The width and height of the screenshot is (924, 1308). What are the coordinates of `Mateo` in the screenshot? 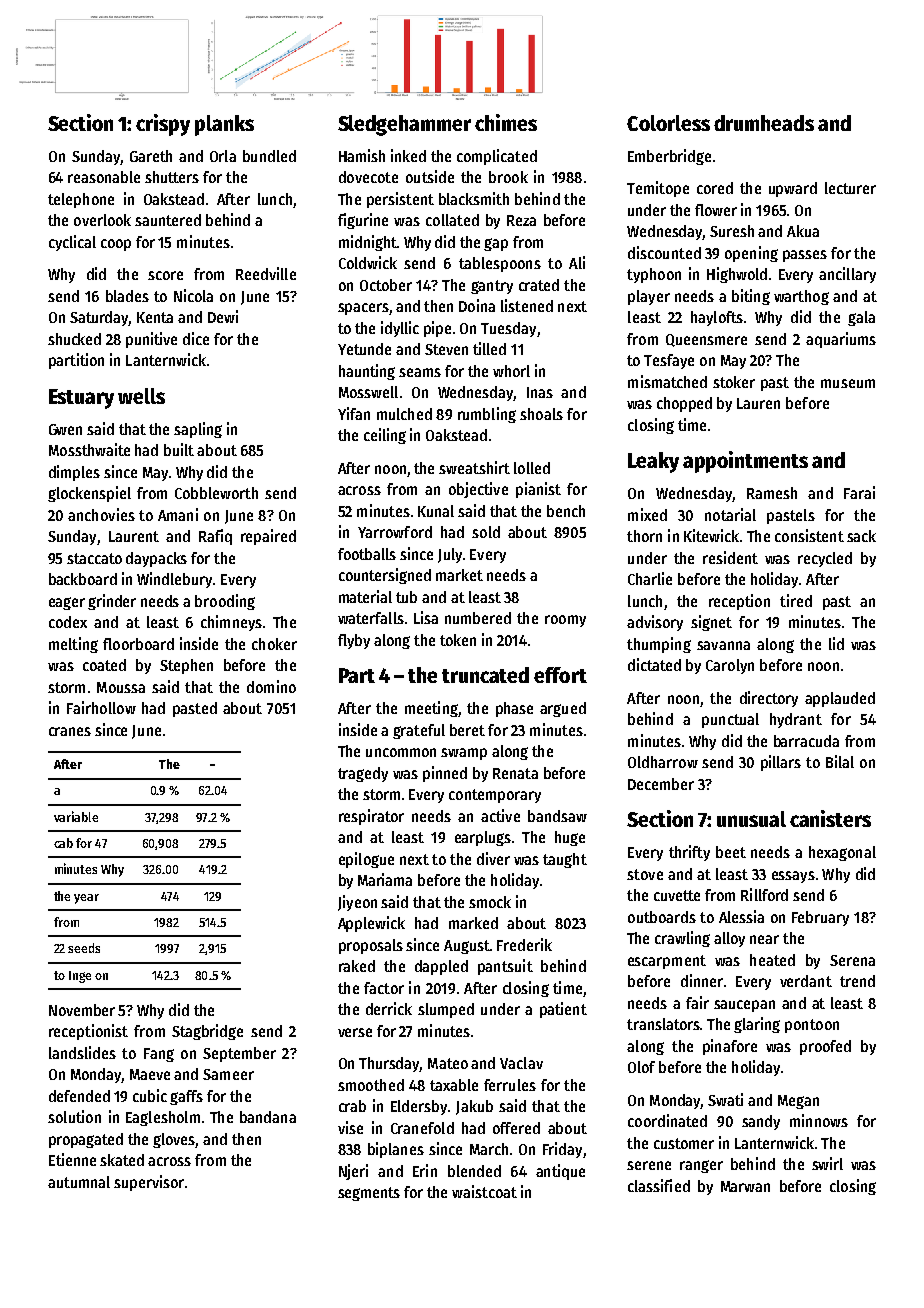 It's located at (448, 1063).
